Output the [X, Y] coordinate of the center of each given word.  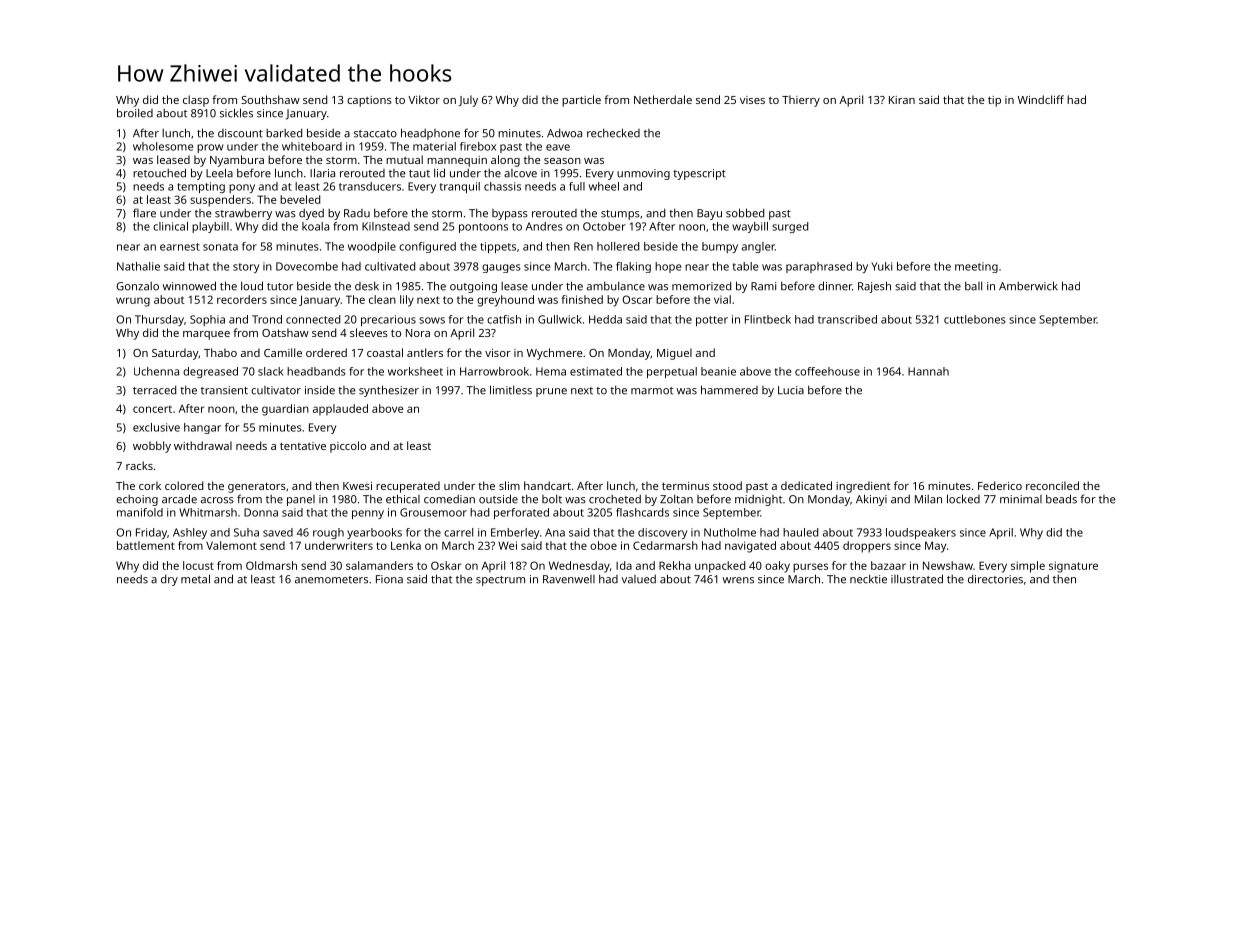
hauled [800, 532]
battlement [146, 545]
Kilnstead [386, 226]
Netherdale [663, 99]
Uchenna [156, 371]
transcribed [847, 319]
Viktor [424, 99]
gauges [501, 268]
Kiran [902, 100]
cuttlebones [975, 319]
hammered [729, 390]
